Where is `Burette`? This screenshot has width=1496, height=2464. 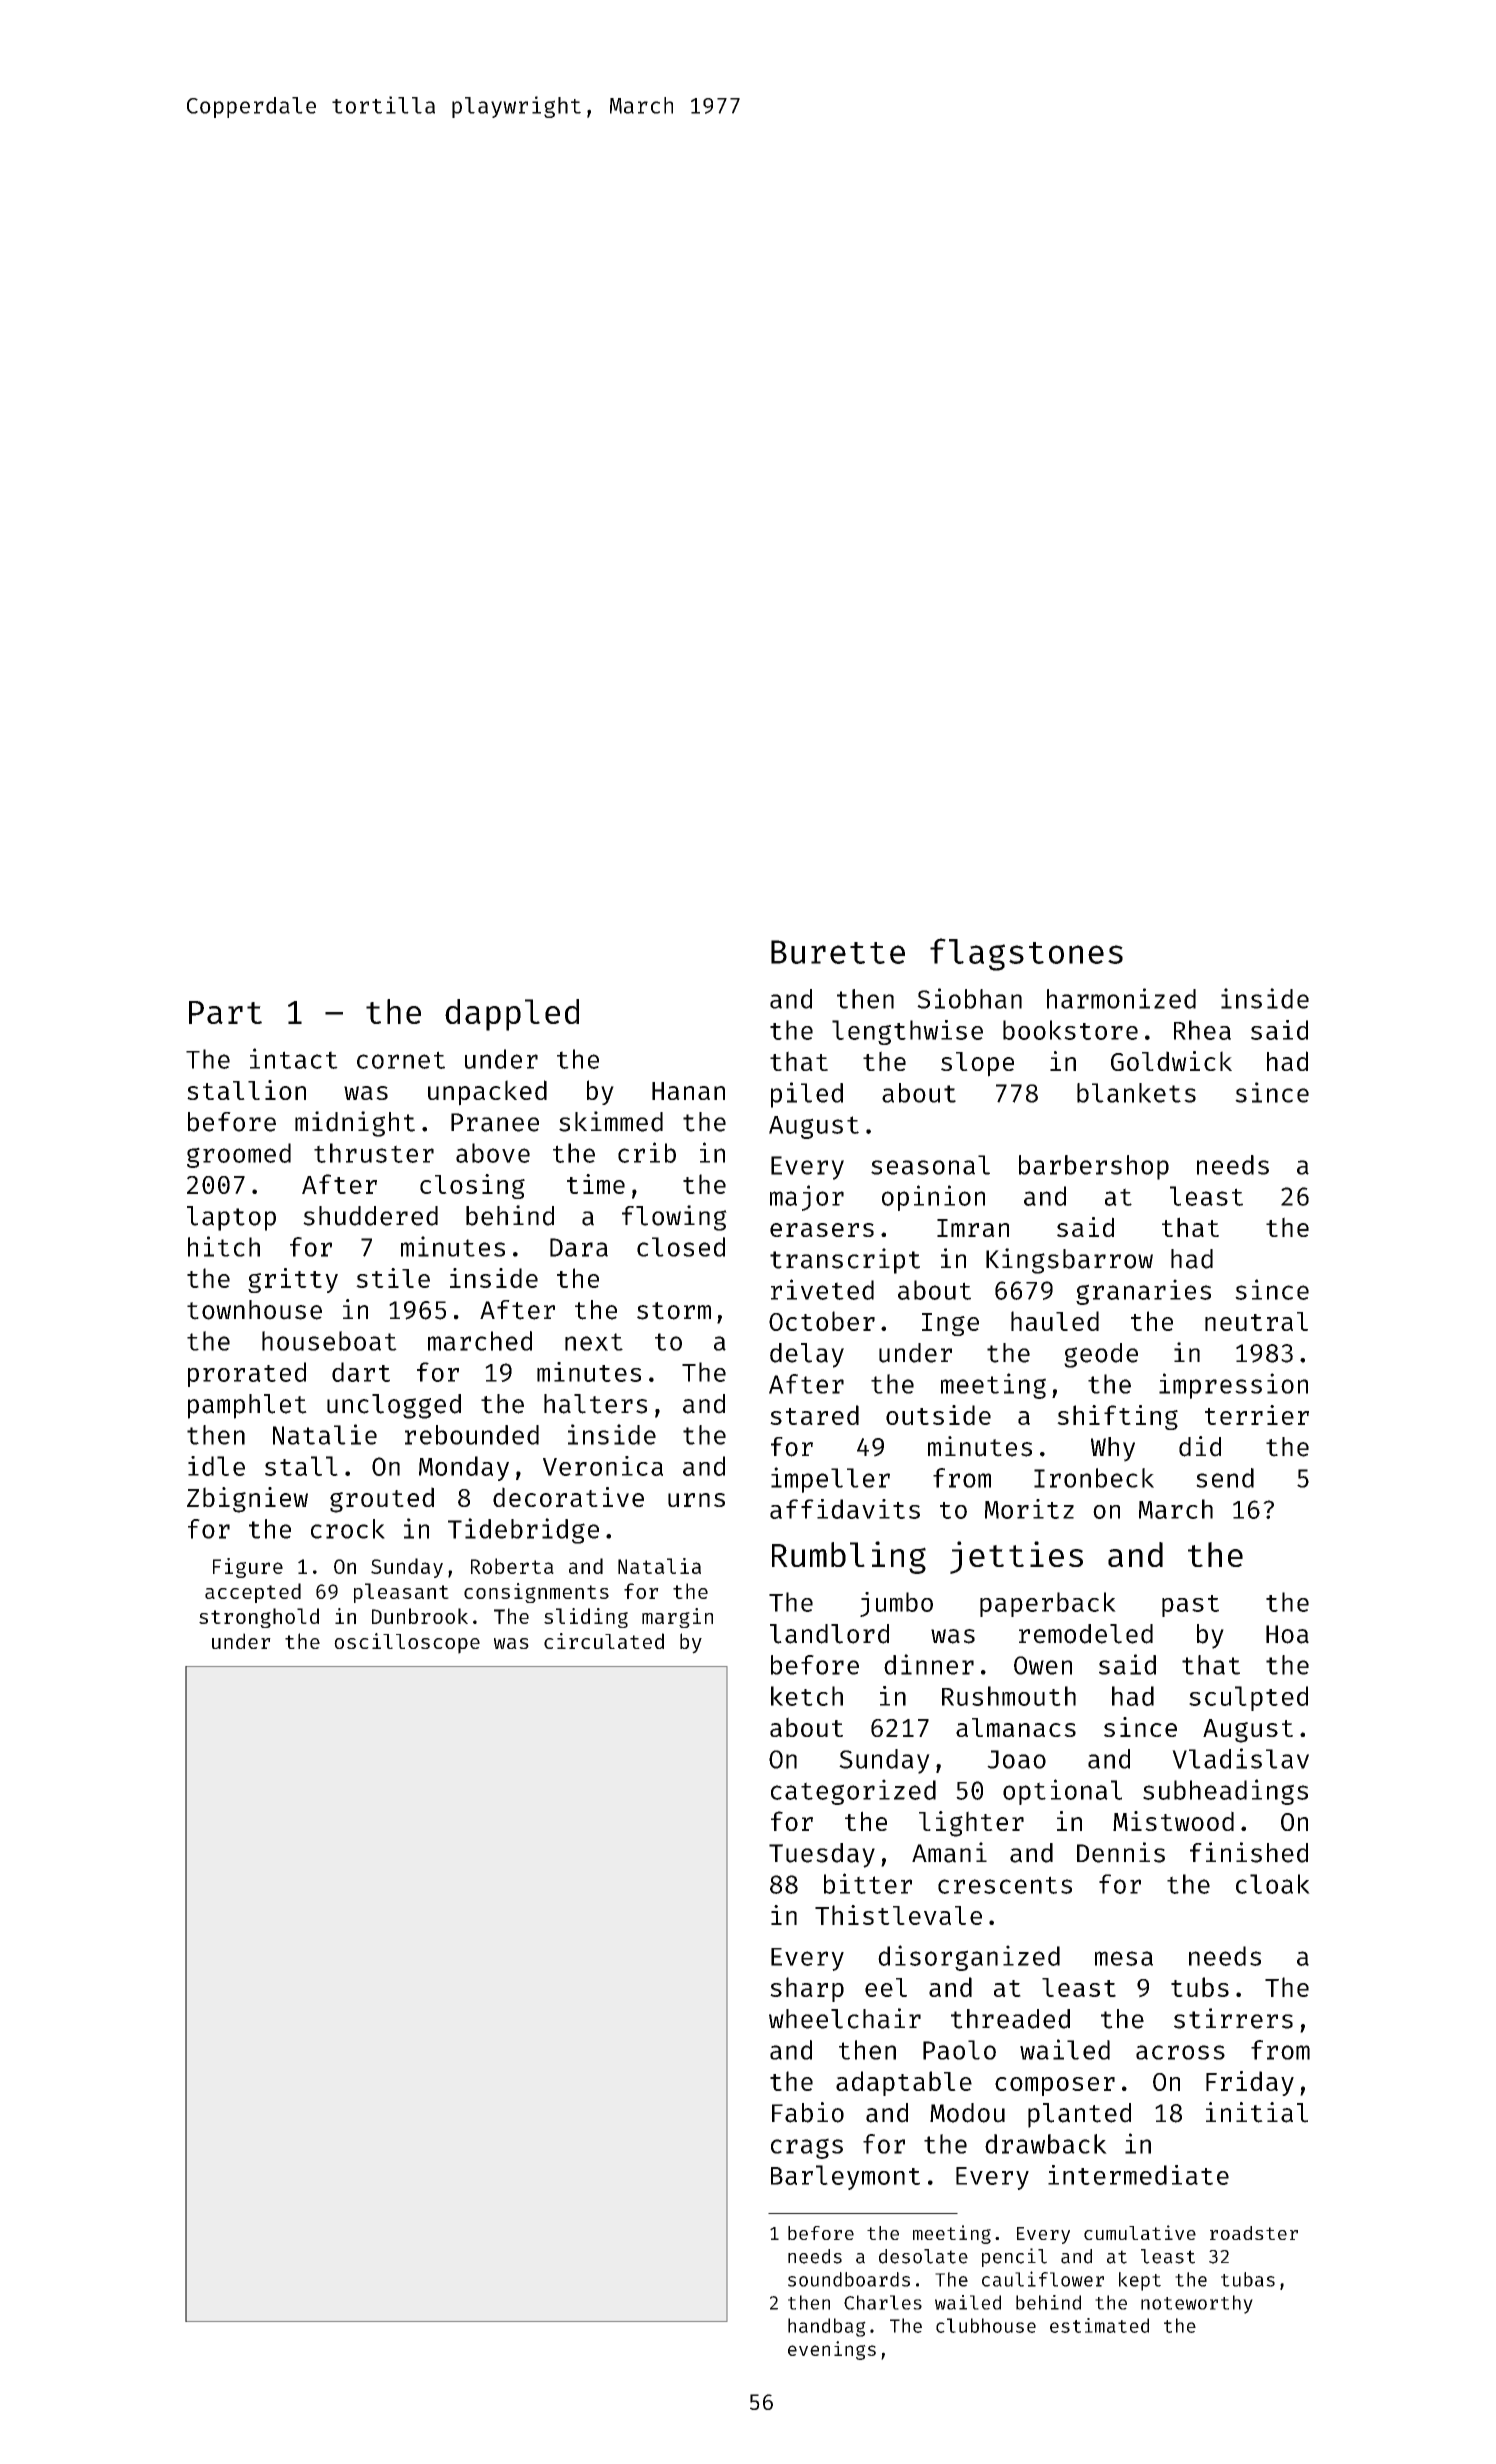 Burette is located at coordinates (838, 952).
